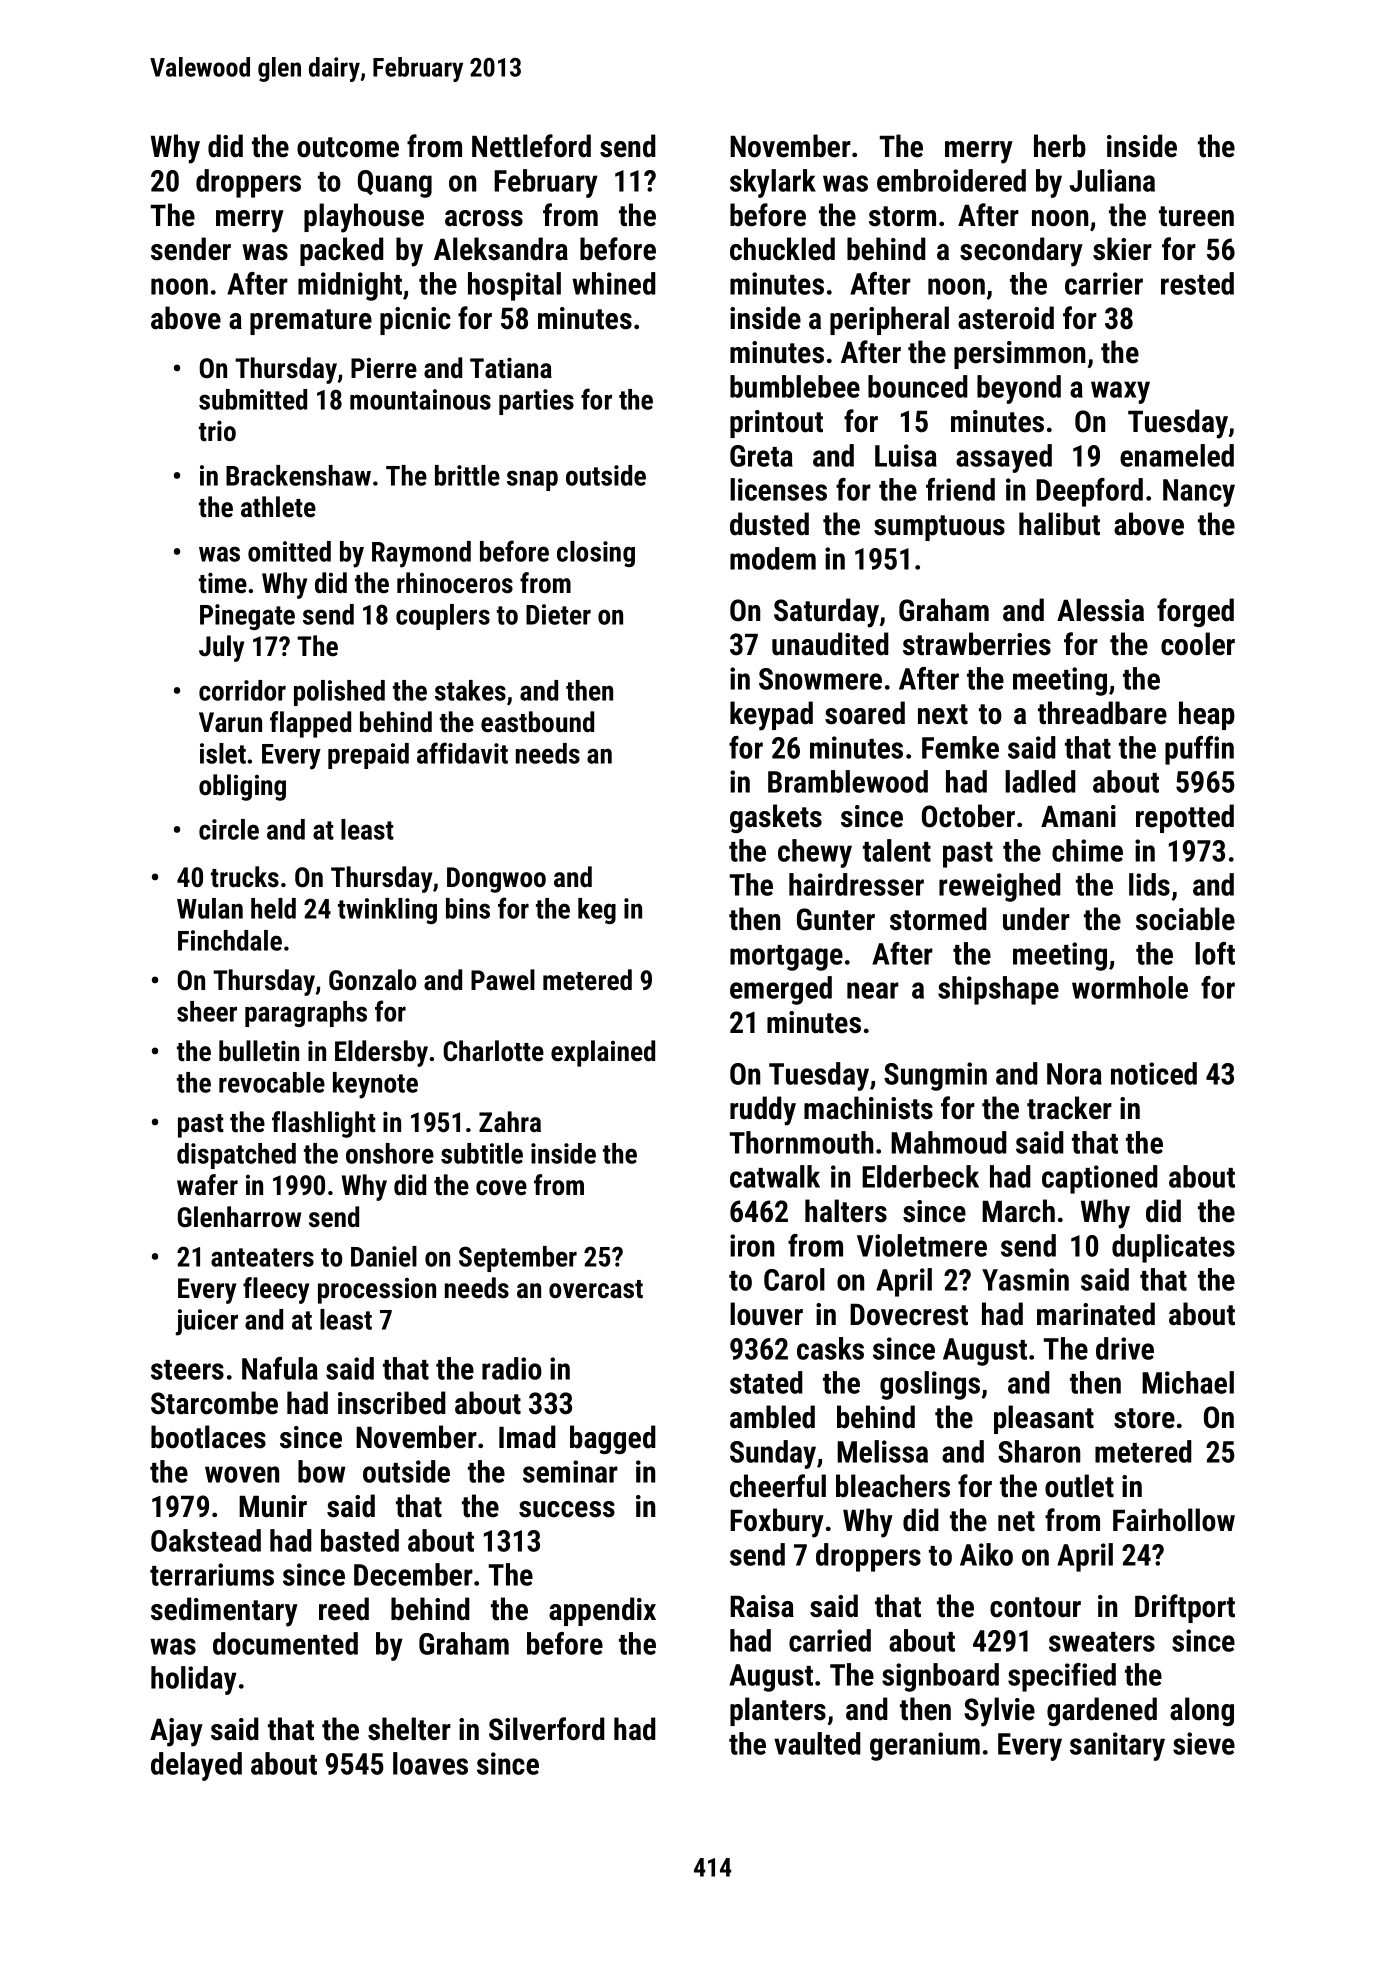  What do you see at coordinates (217, 431) in the screenshot?
I see `trio` at bounding box center [217, 431].
